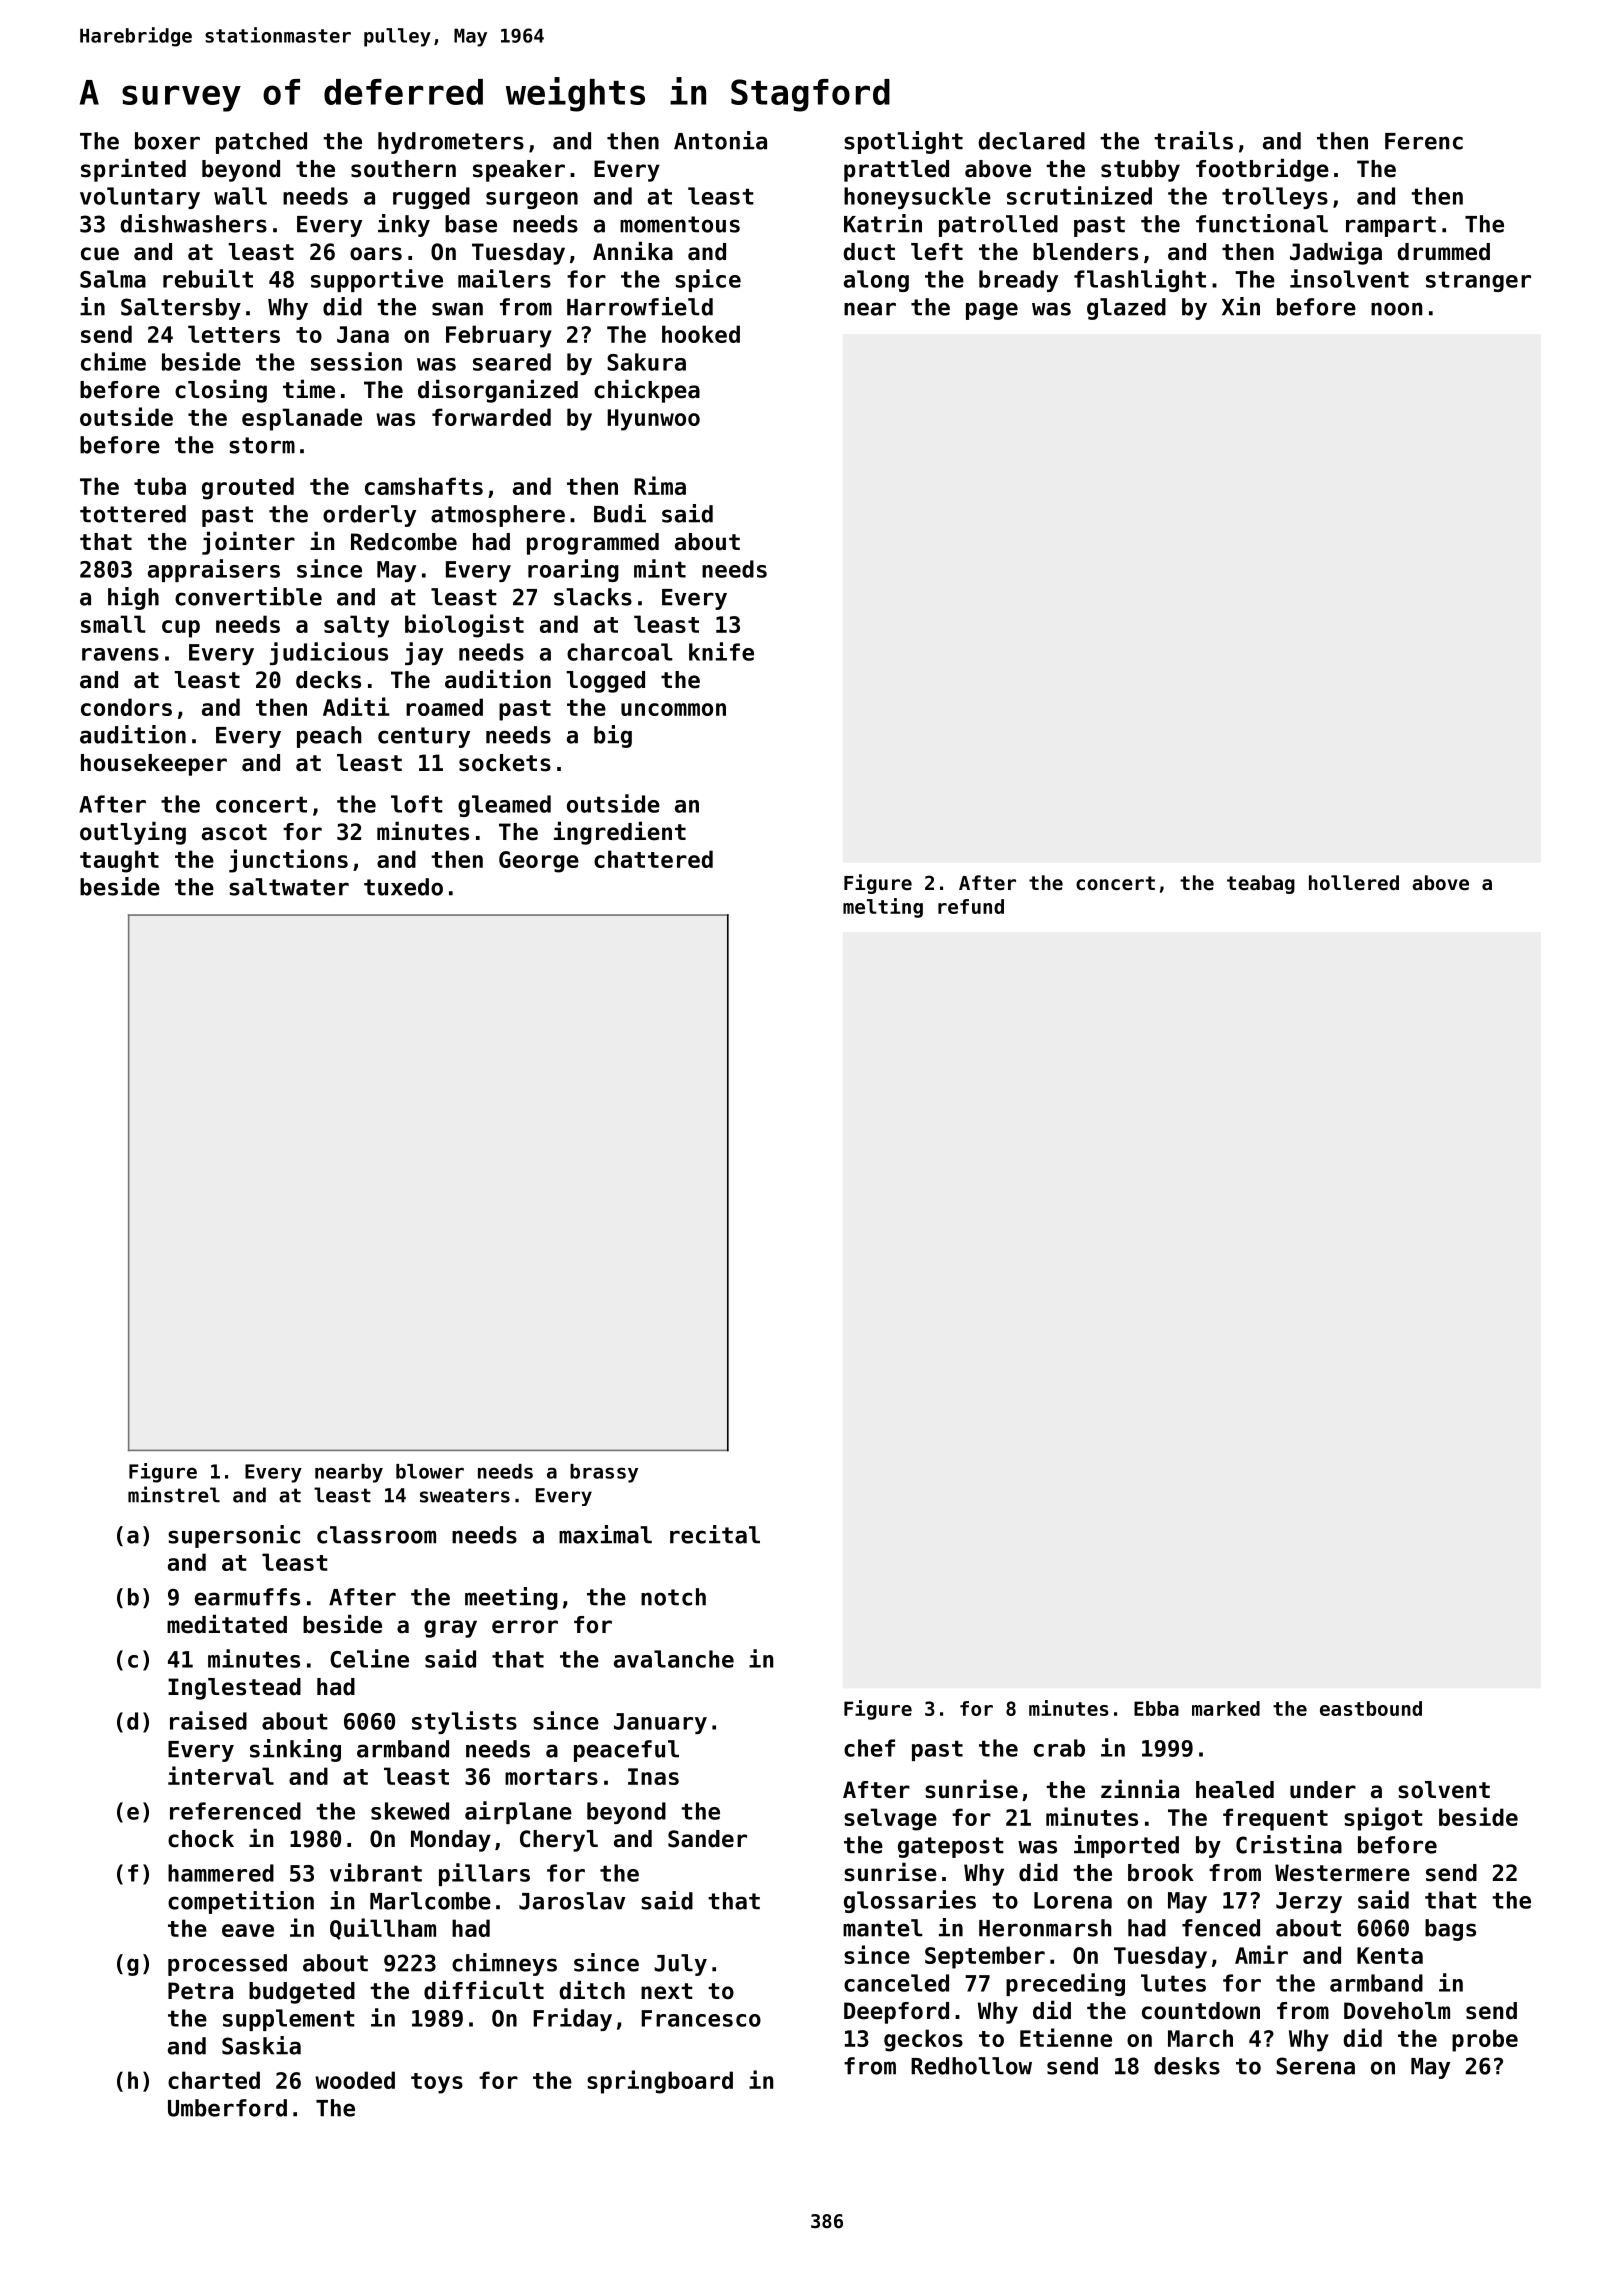 This screenshot has width=1620, height=2292. What do you see at coordinates (119, 861) in the screenshot?
I see `taught` at bounding box center [119, 861].
